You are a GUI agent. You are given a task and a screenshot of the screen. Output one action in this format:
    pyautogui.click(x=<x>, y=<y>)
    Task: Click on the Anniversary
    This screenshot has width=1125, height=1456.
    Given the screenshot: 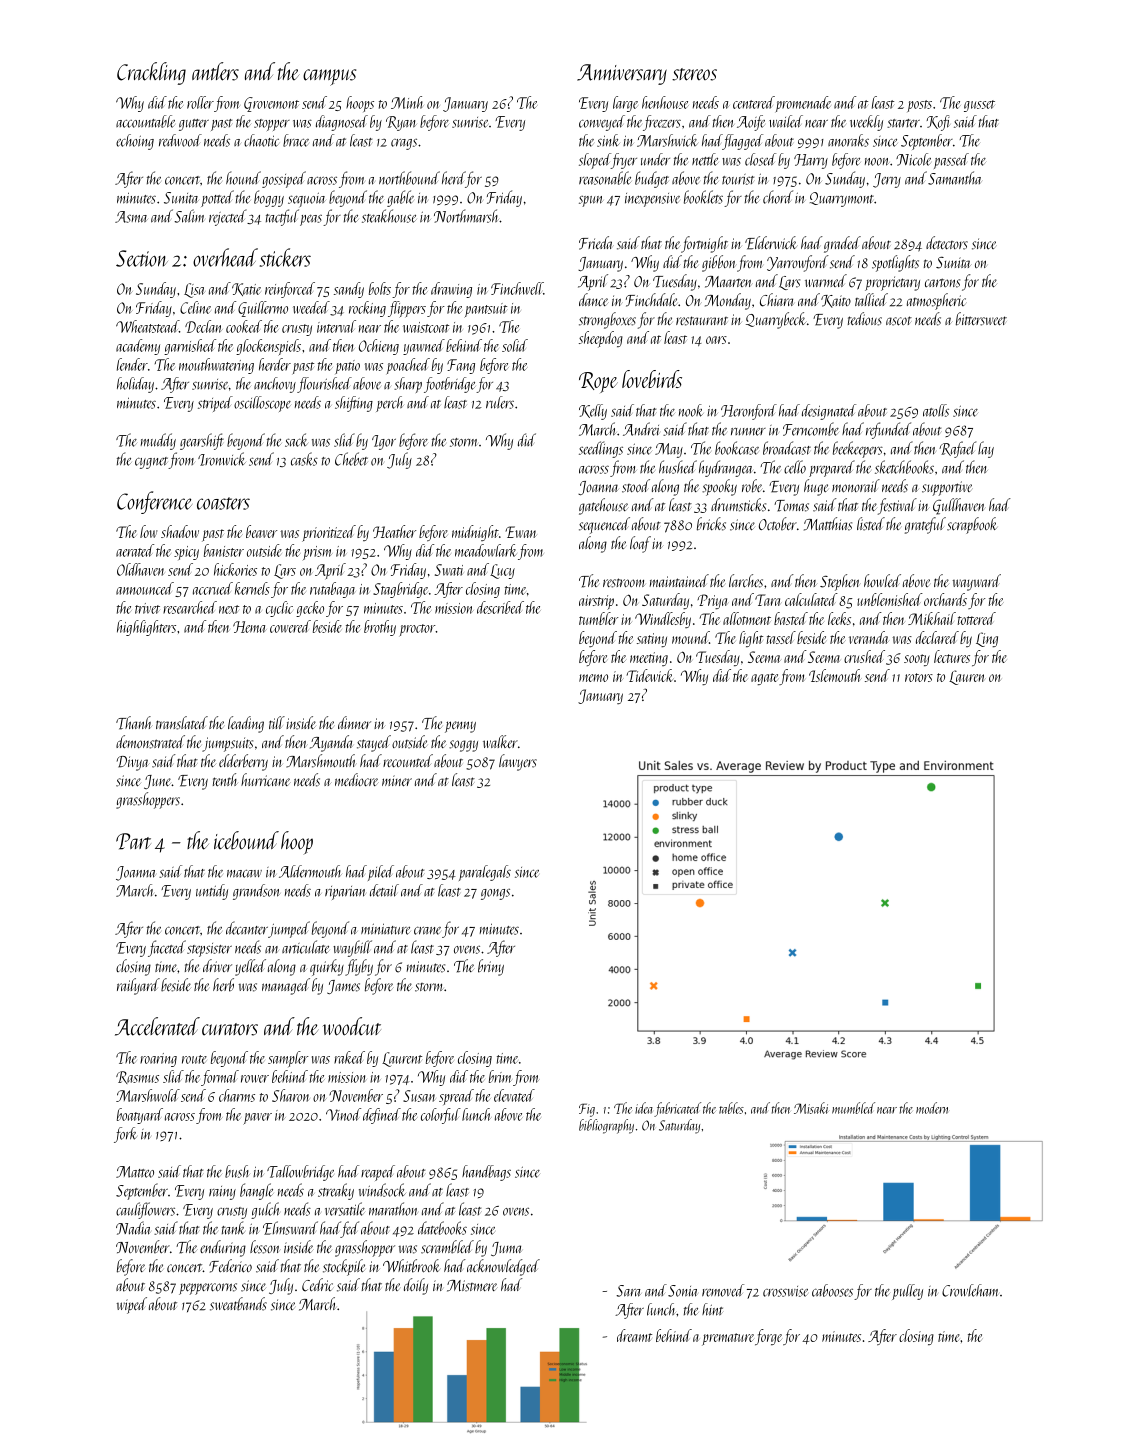 What is the action you would take?
    pyautogui.click(x=622, y=74)
